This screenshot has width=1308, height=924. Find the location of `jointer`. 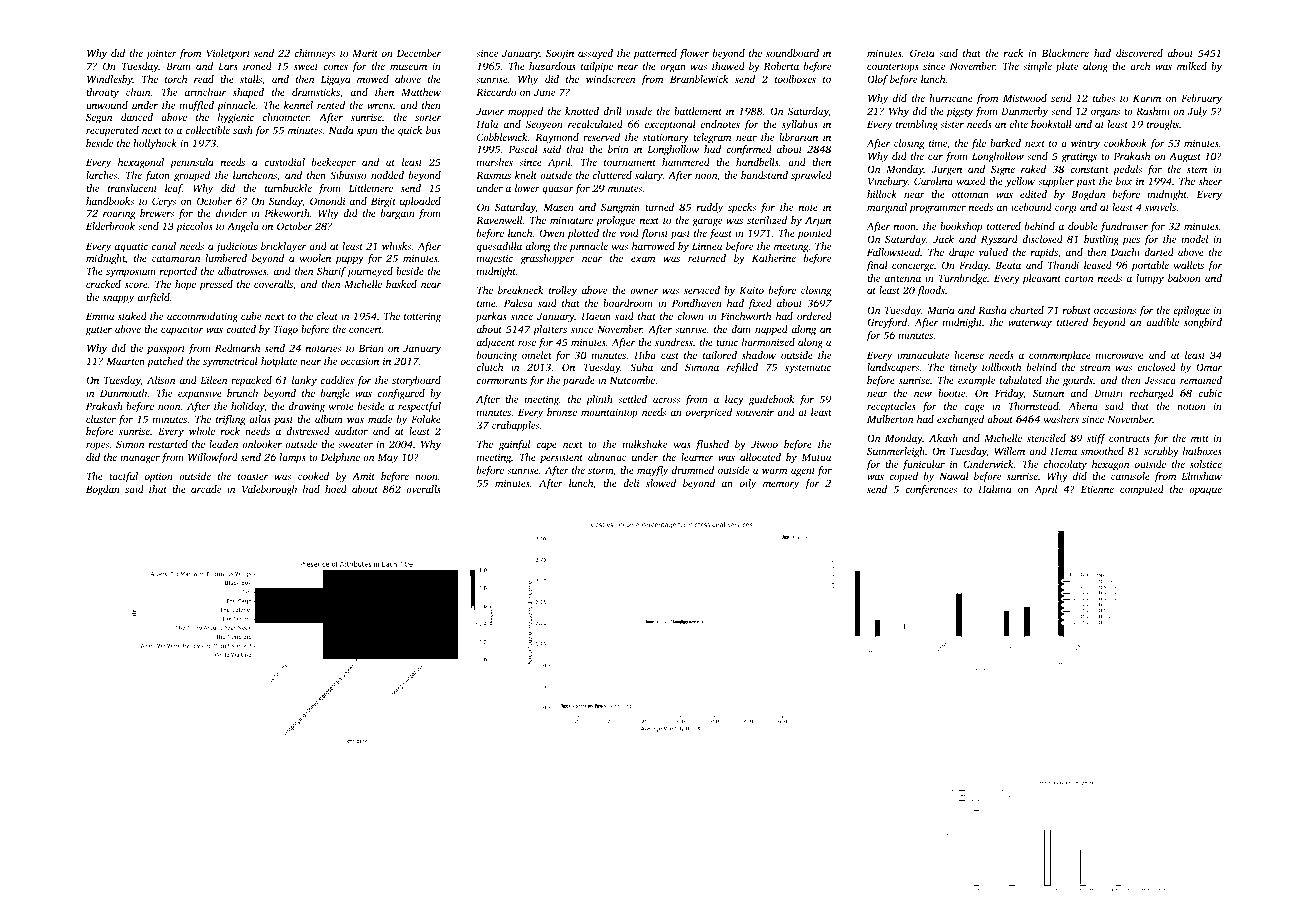

jointer is located at coordinates (161, 54).
